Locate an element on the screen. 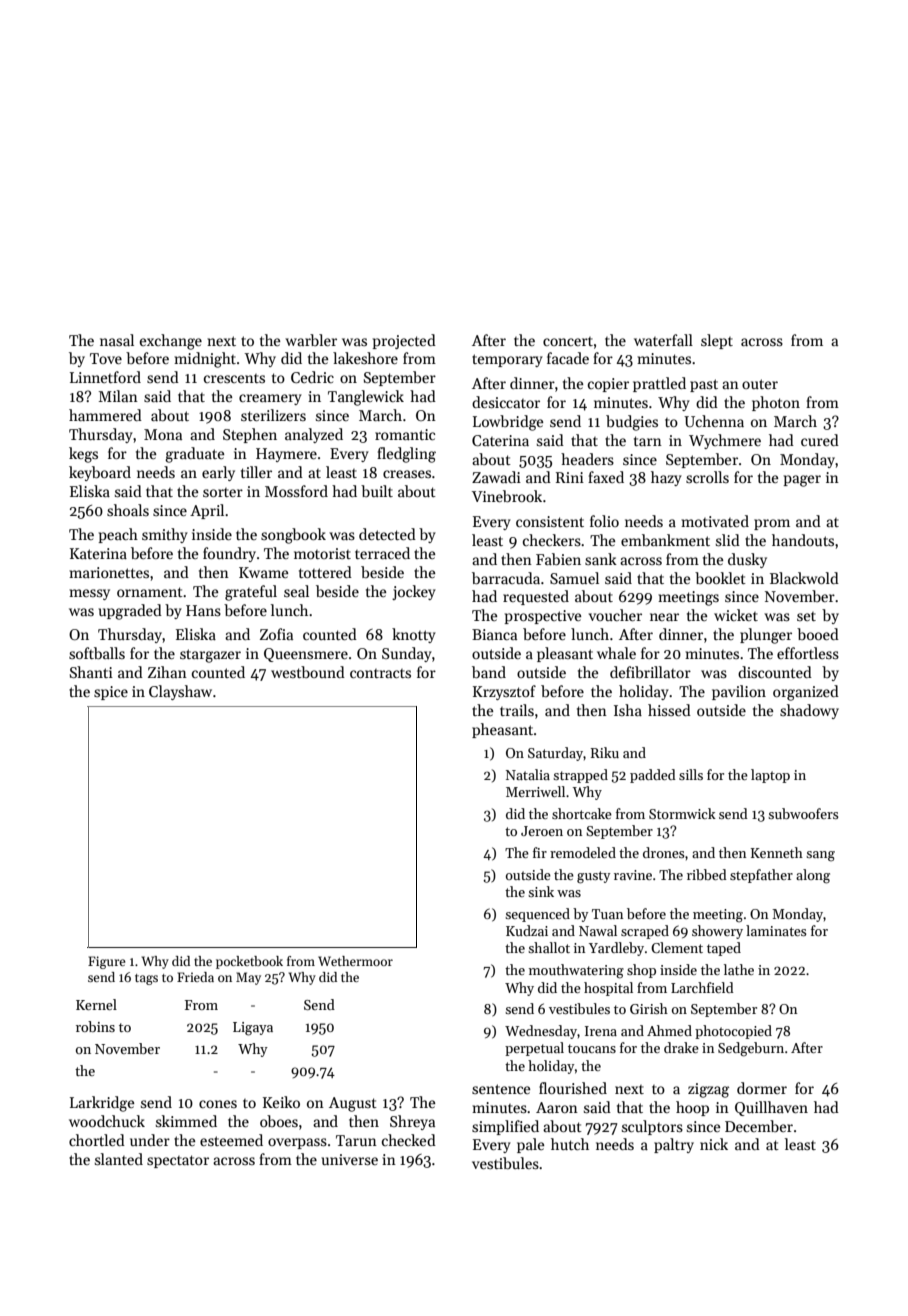  contracts is located at coordinates (380, 673).
